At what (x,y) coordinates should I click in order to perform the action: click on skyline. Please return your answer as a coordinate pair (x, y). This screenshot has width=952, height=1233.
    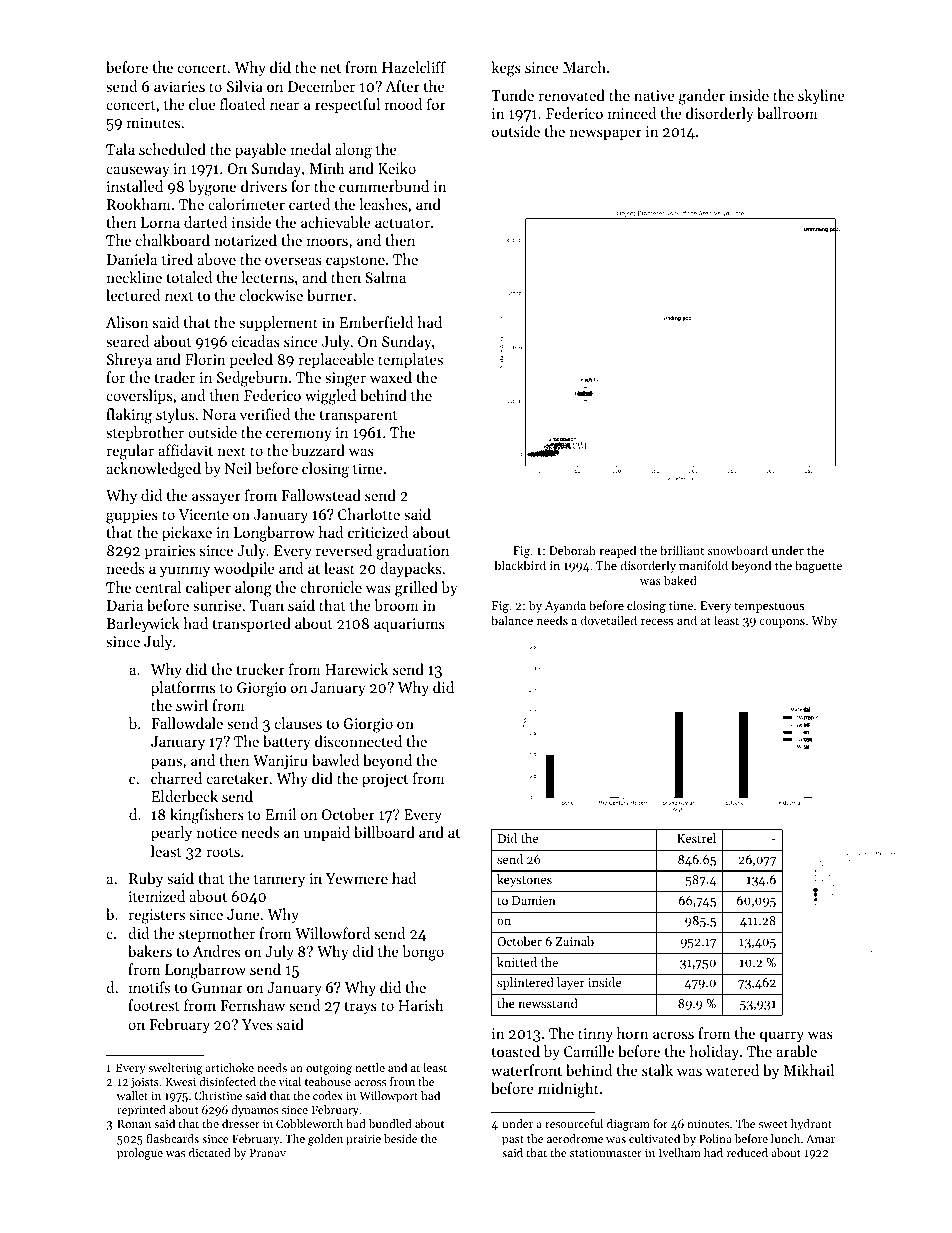
    Looking at the image, I should click on (821, 97).
